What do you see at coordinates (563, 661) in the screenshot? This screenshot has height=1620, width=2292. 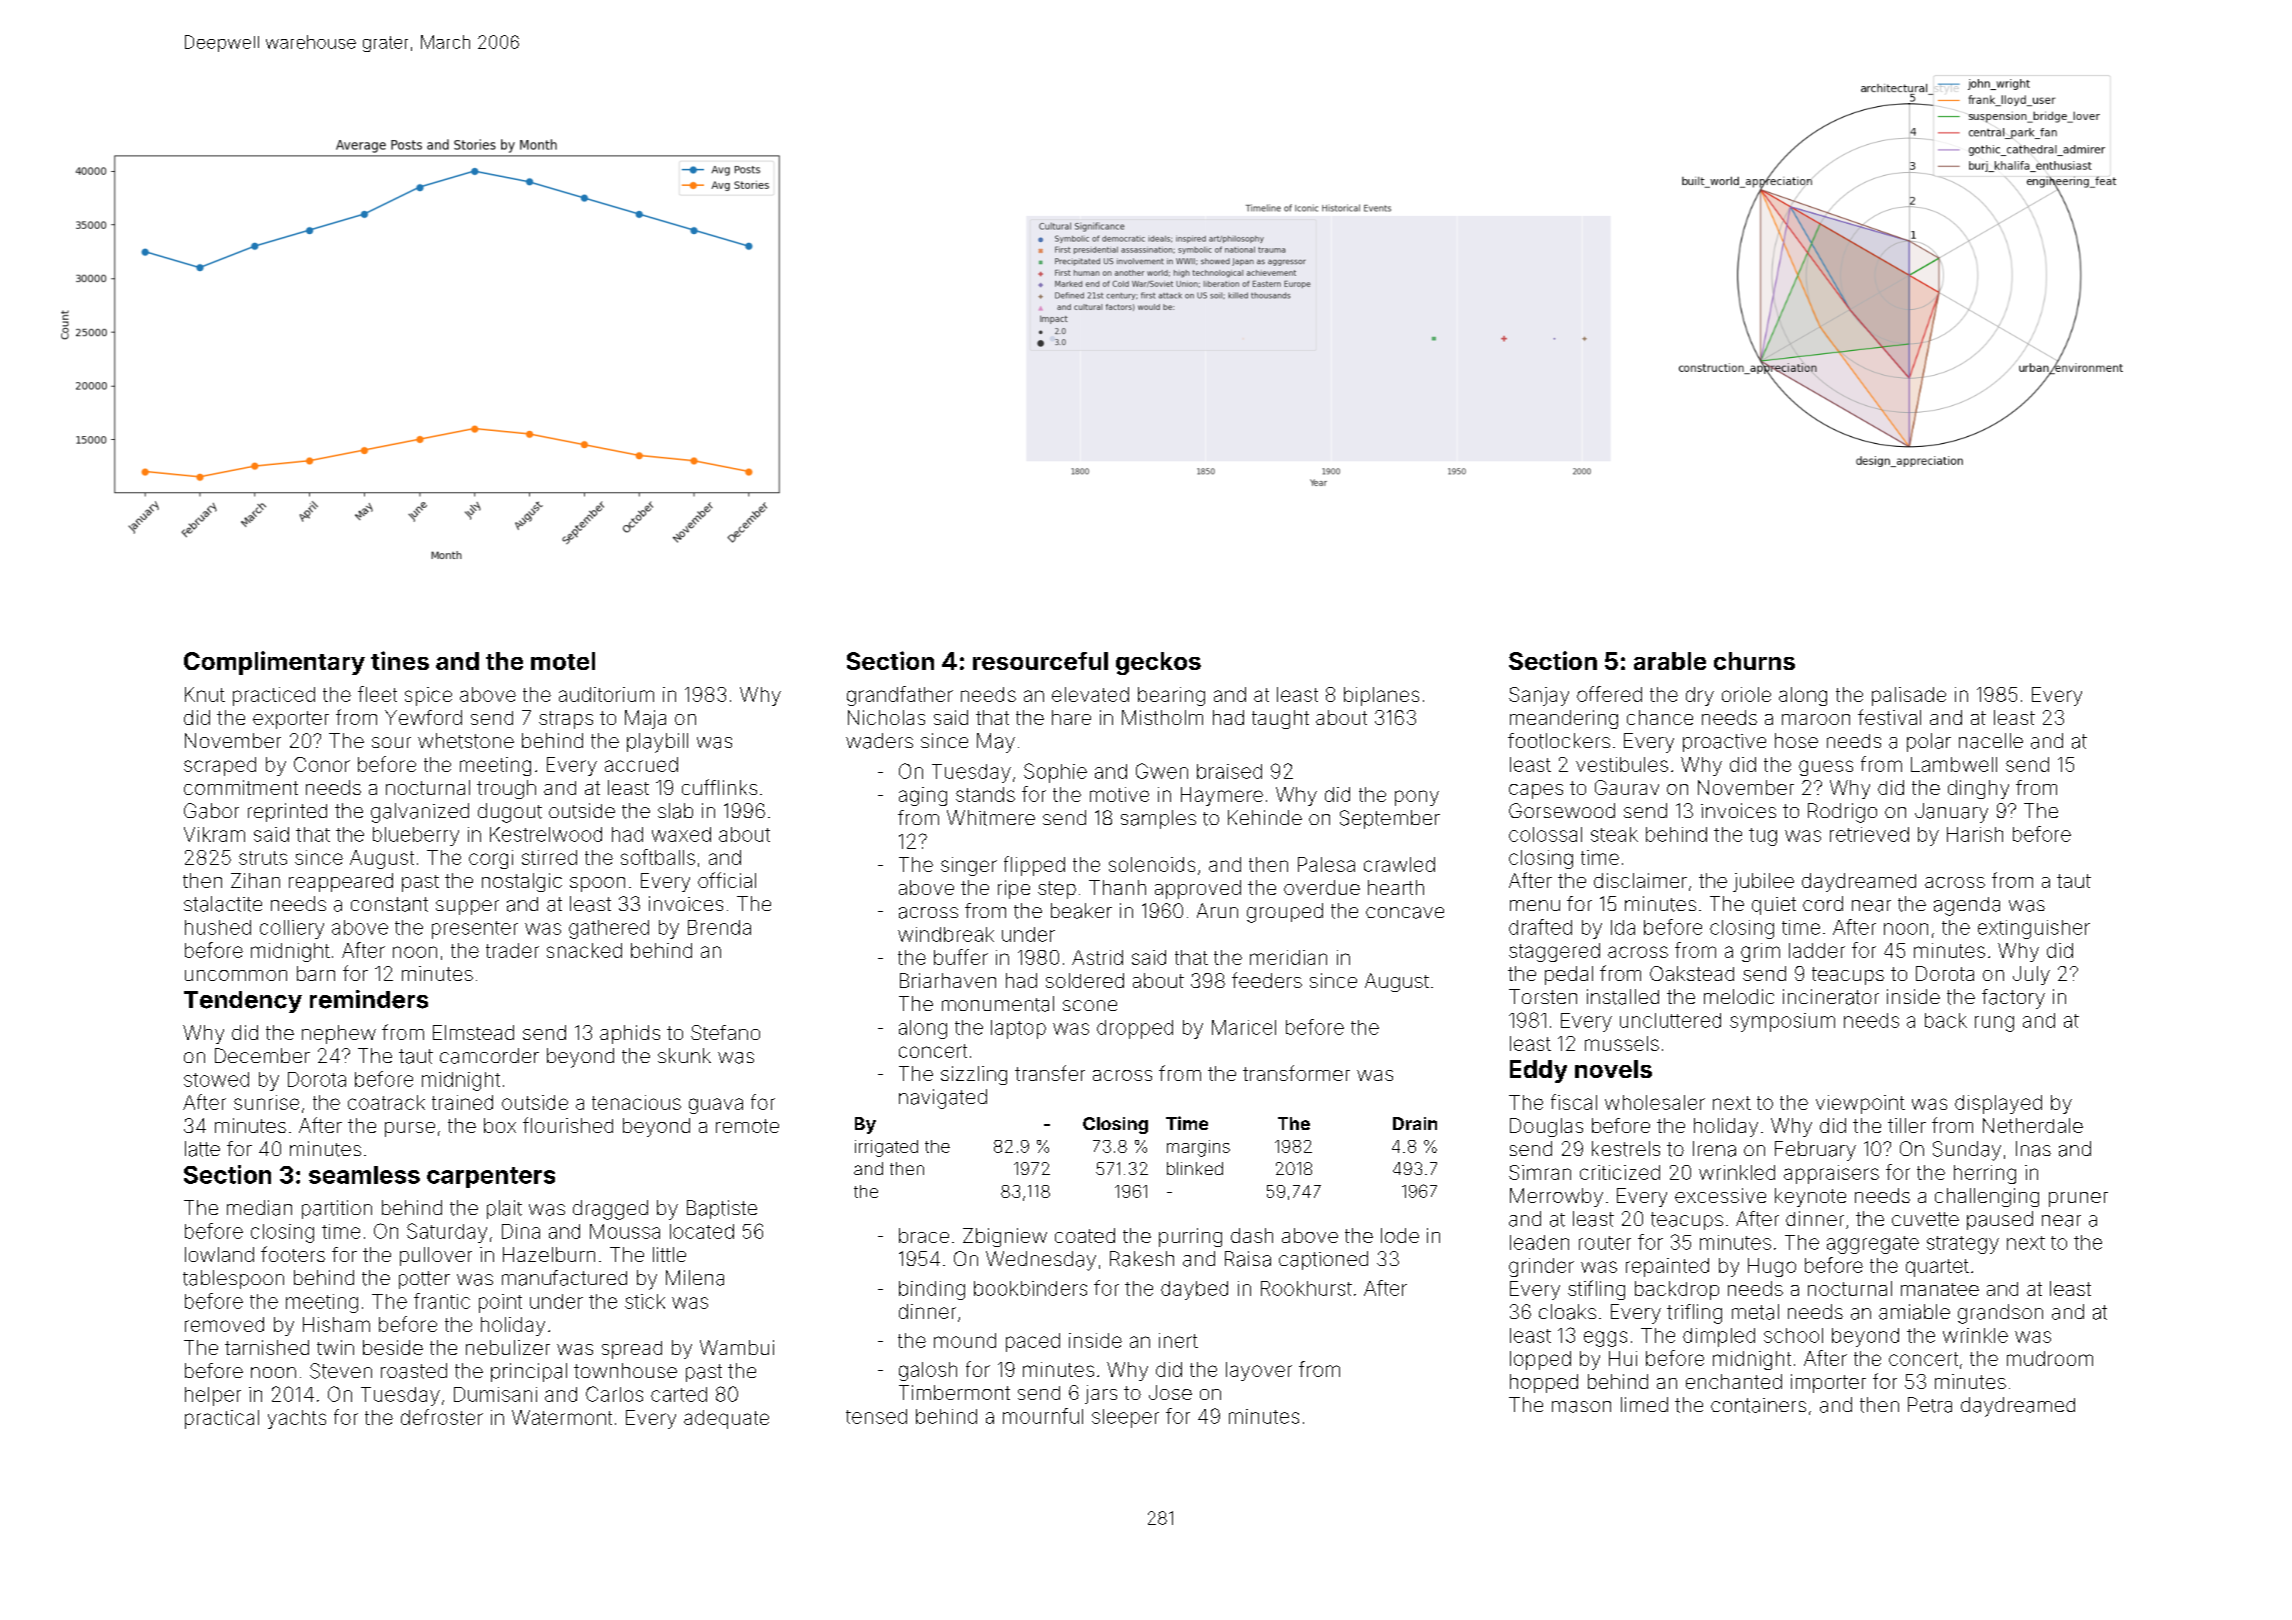 I see `motel` at bounding box center [563, 661].
